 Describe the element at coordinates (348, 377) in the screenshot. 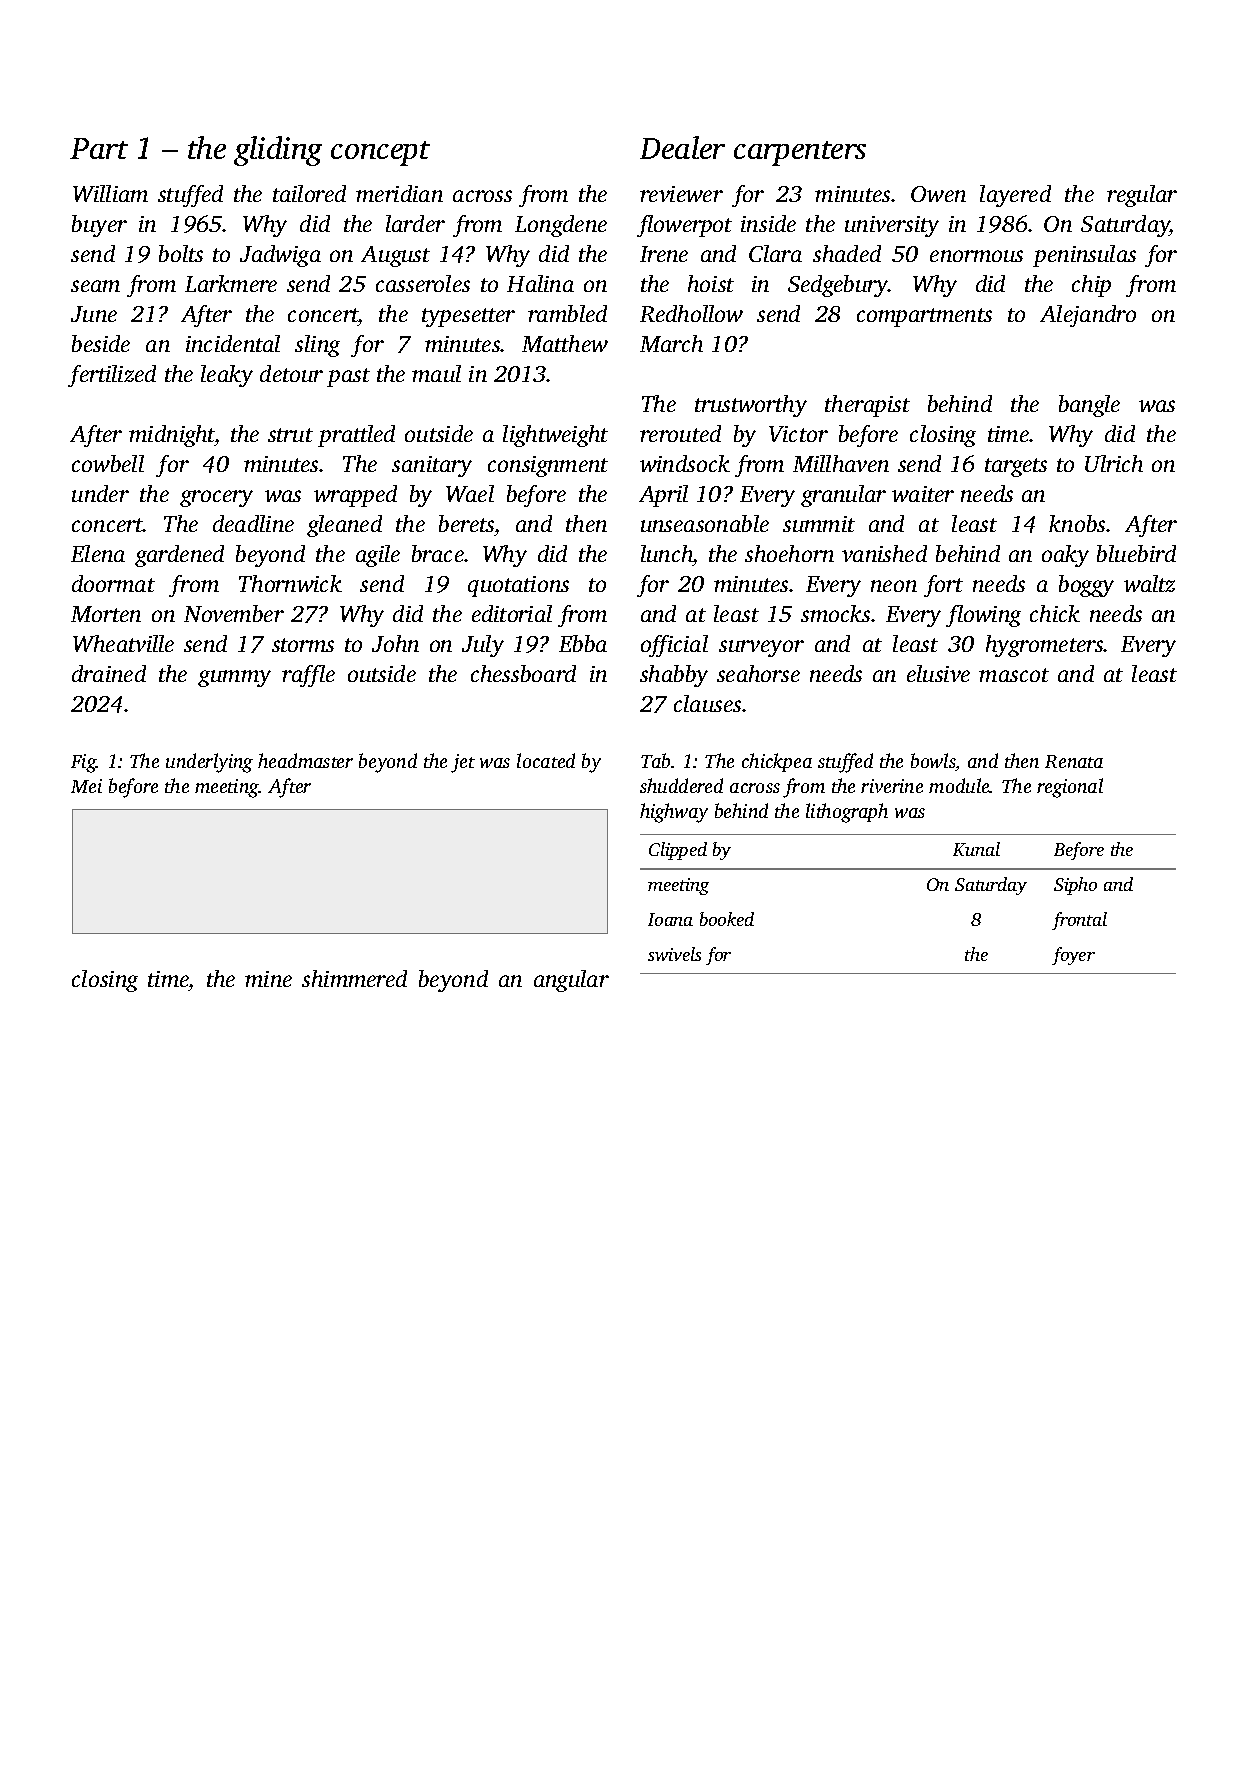

I see `past` at that location.
